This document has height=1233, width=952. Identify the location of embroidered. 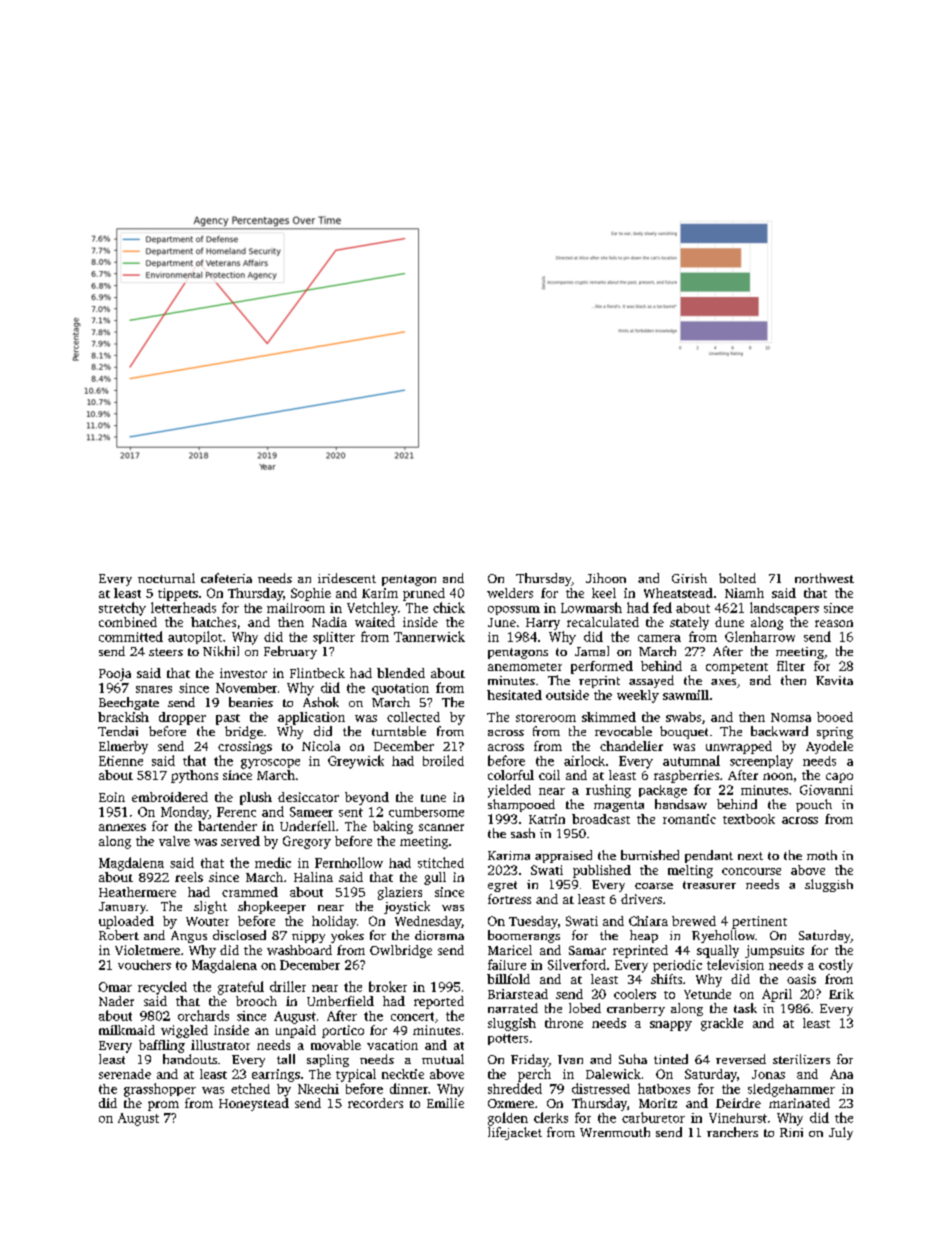
(170, 797).
